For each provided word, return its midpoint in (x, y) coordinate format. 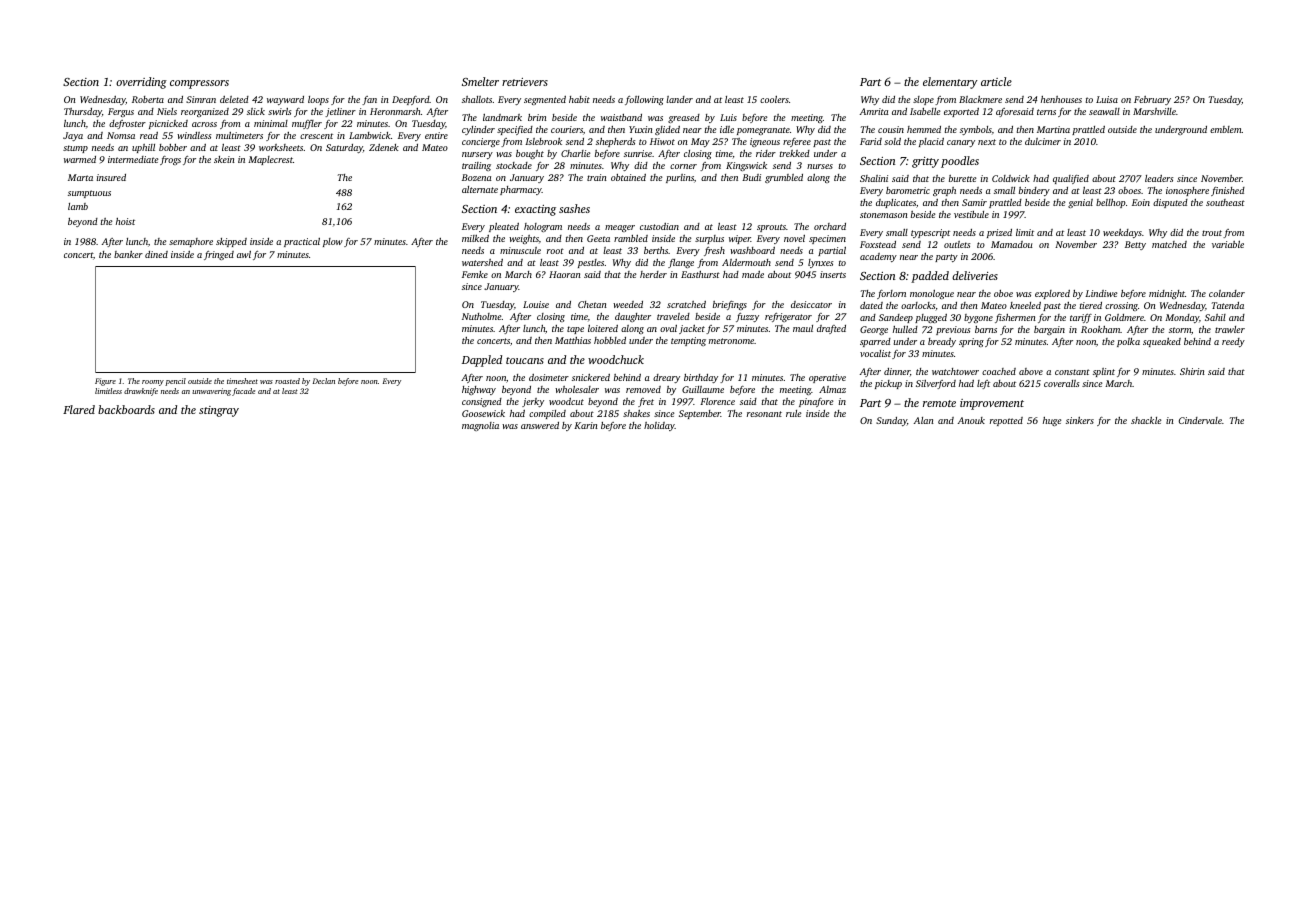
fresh (714, 251)
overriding (141, 83)
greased (684, 118)
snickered (591, 377)
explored (1052, 294)
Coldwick (1011, 178)
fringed (219, 255)
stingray (219, 411)
